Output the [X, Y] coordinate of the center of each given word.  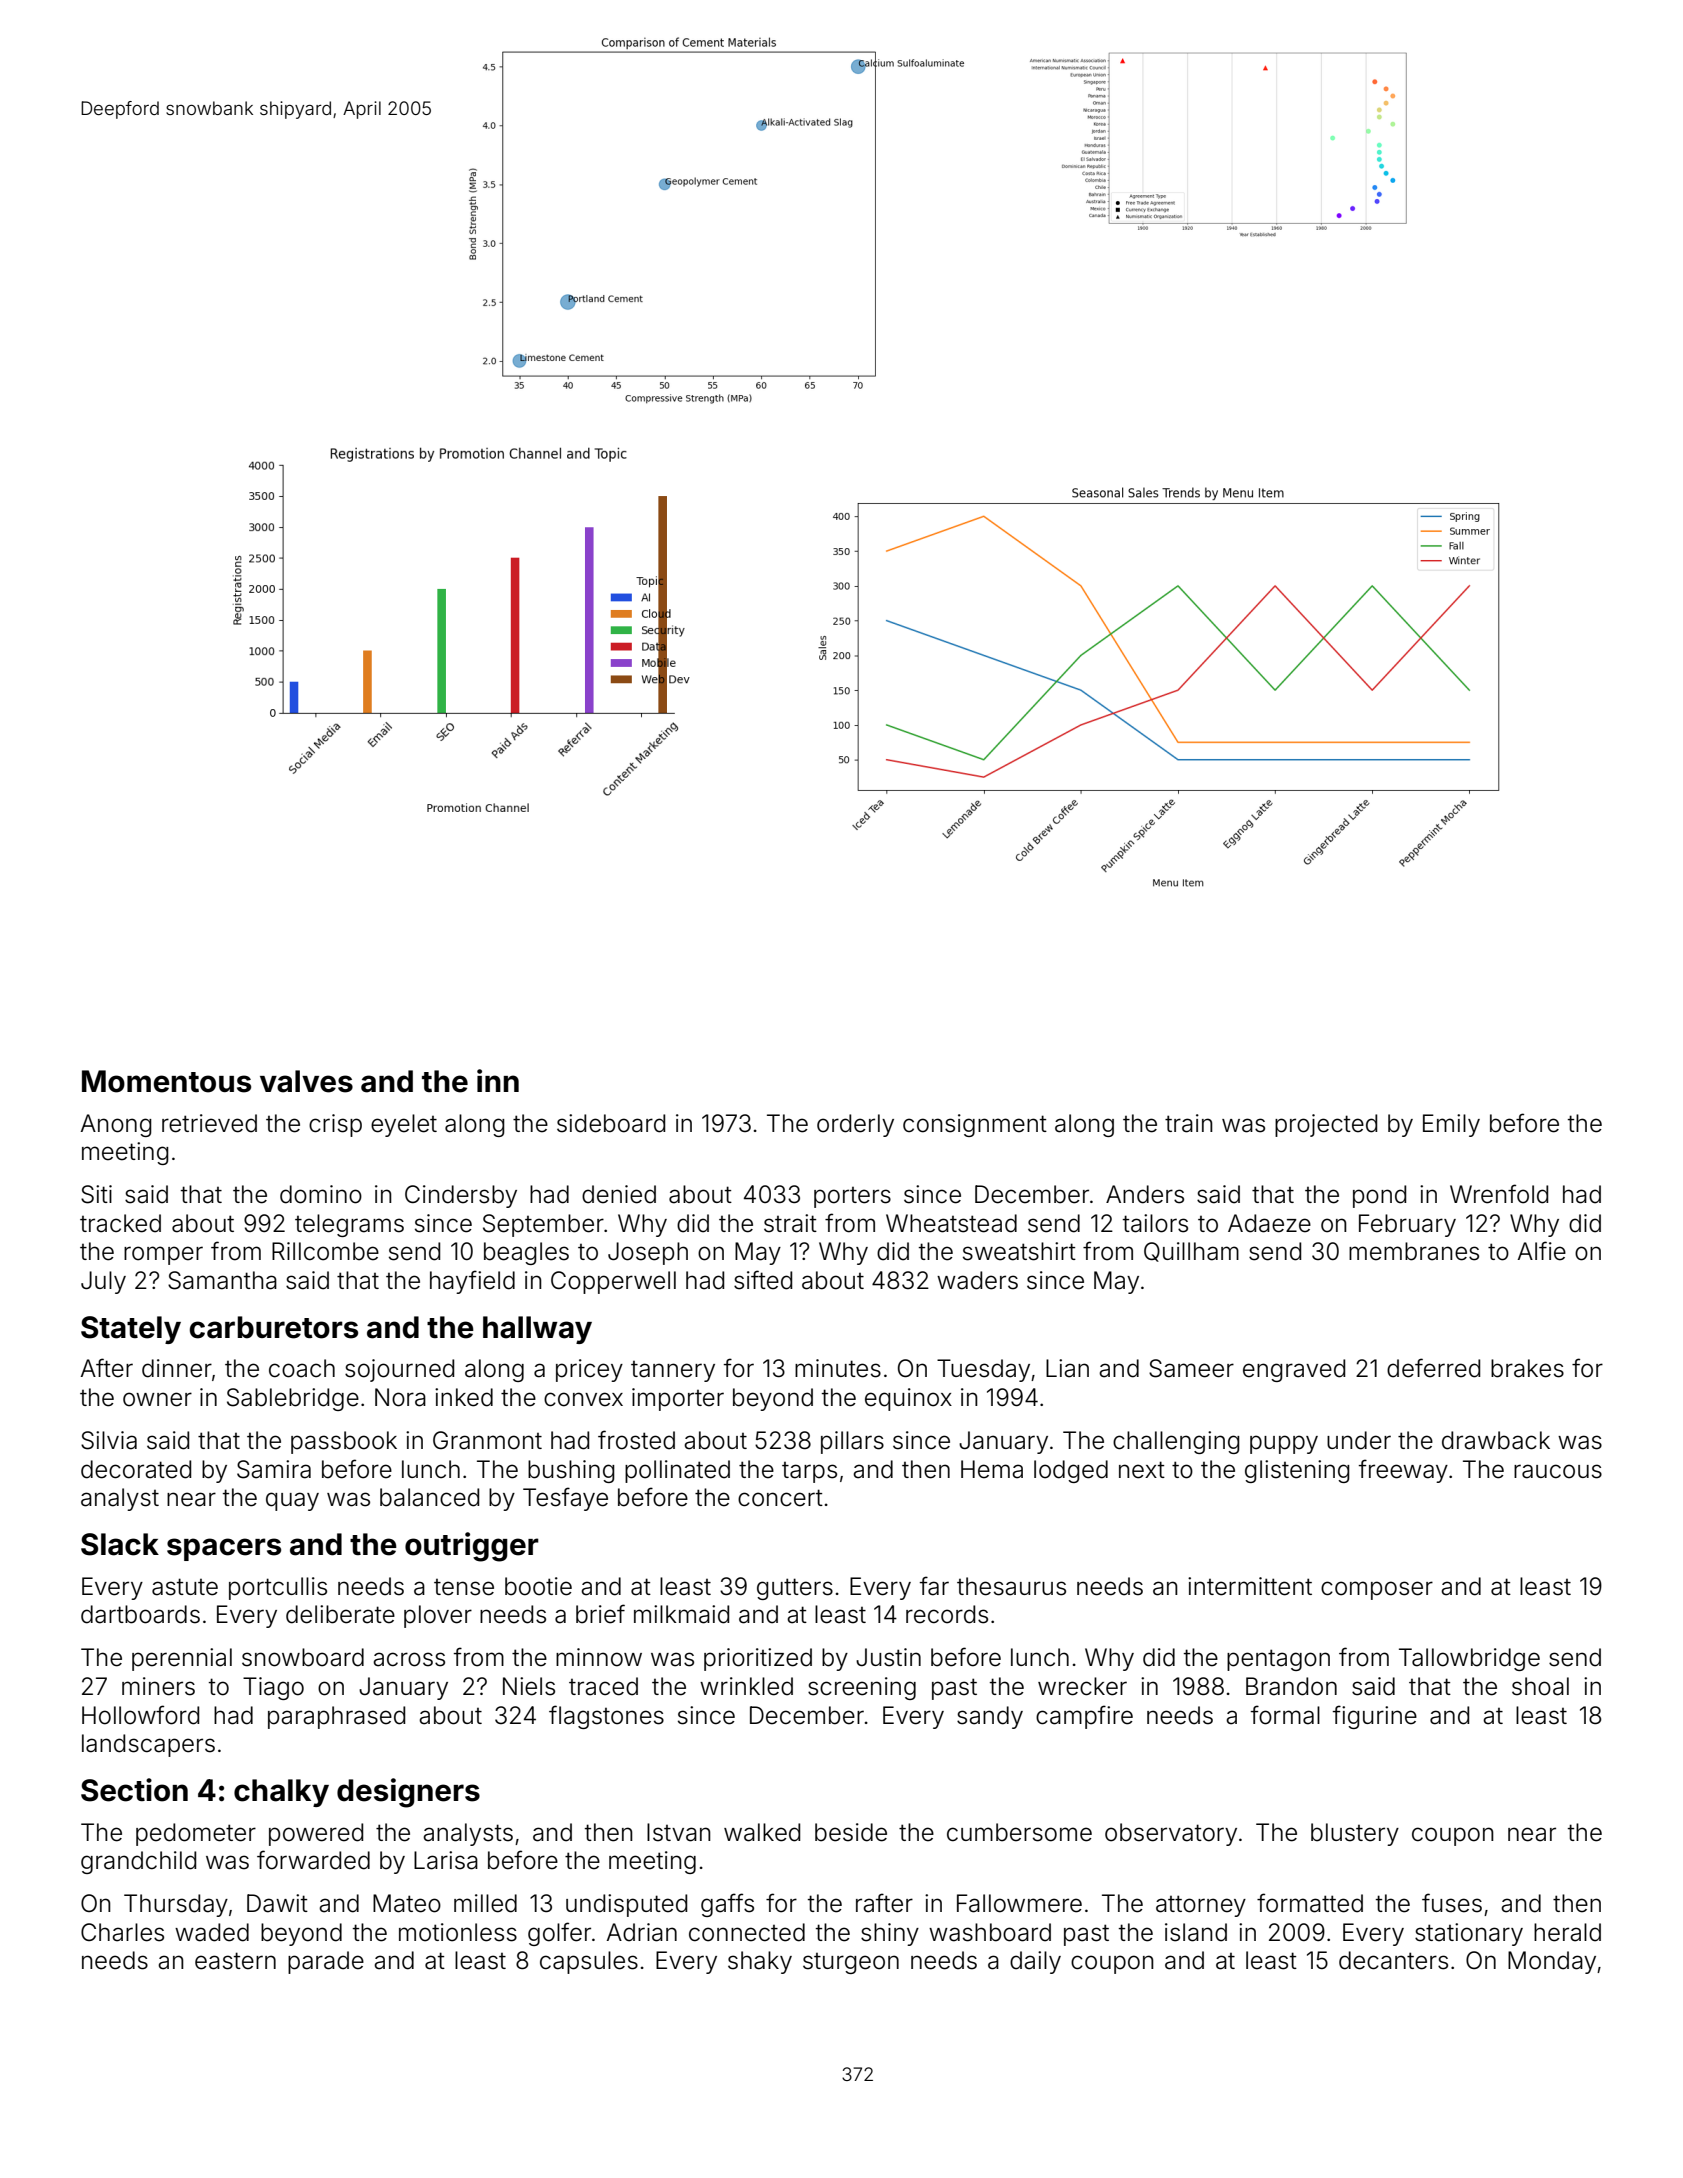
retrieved [209, 1123]
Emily [1451, 1125]
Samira [274, 1469]
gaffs [727, 1905]
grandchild [138, 1862]
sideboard [611, 1123]
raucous [1558, 1471]
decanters [1393, 1960]
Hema [992, 1469]
